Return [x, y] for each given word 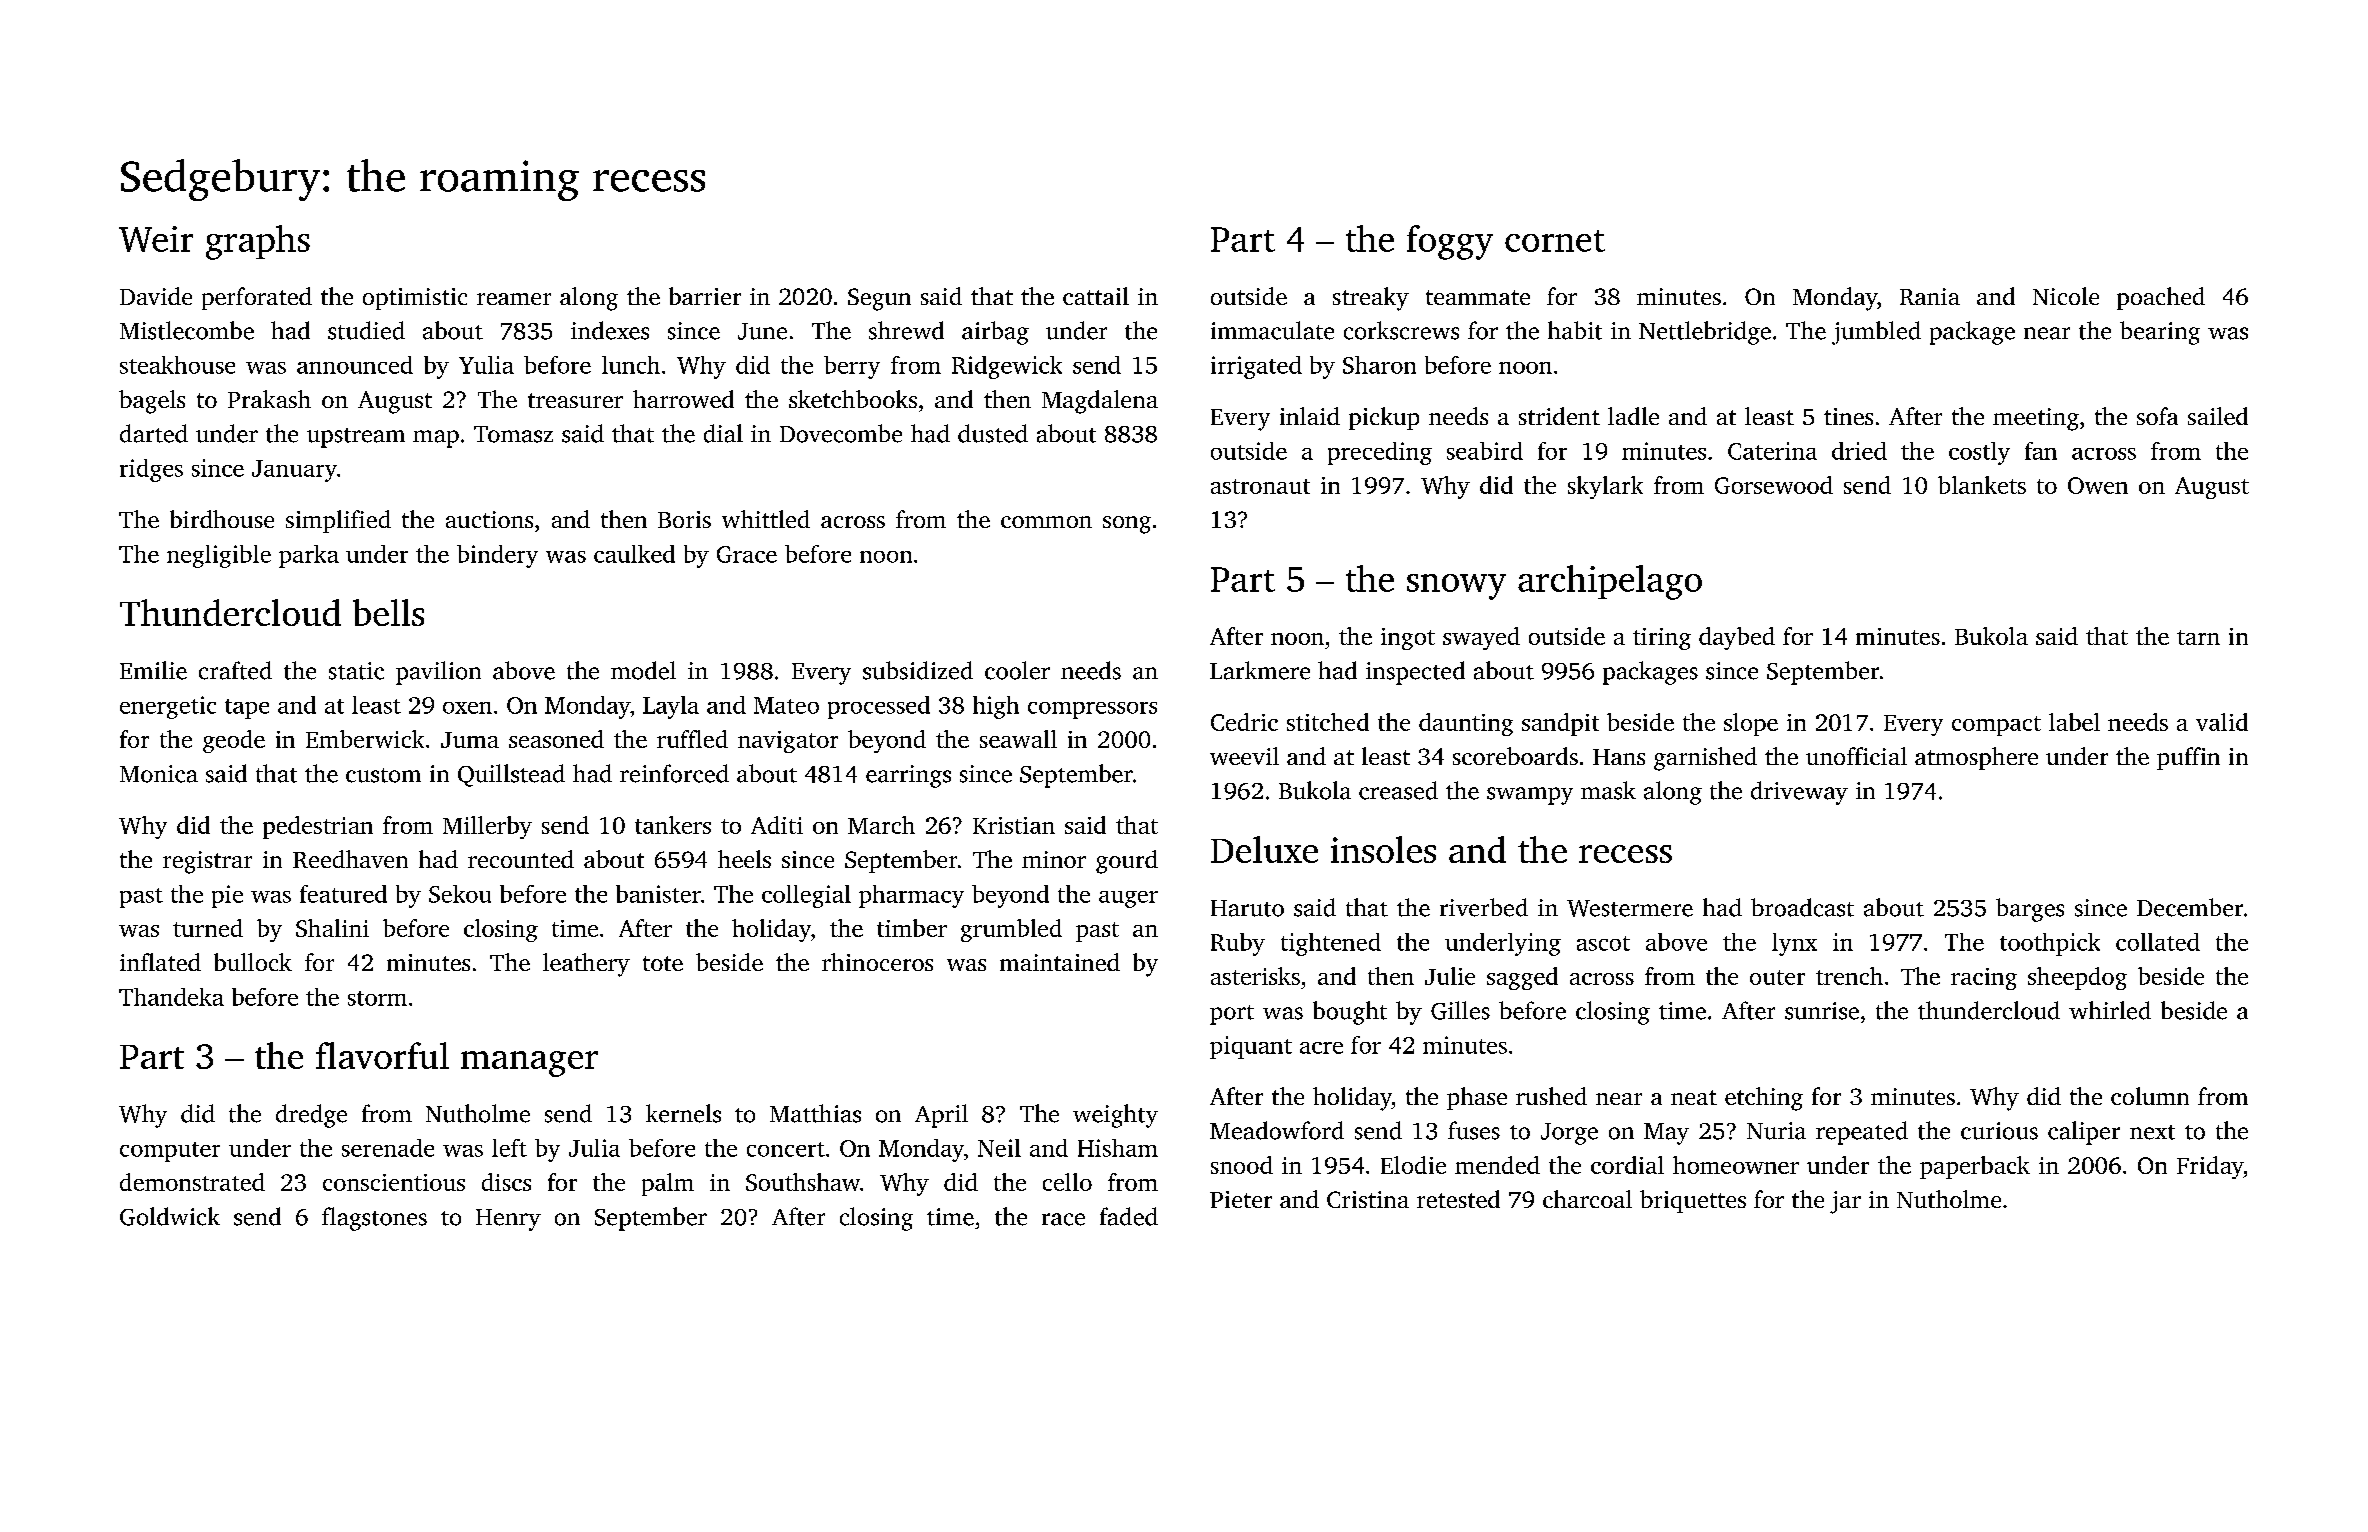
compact [1996, 726]
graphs [258, 242]
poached [2161, 298]
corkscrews [1401, 330]
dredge [311, 1116]
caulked [634, 554]
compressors [1092, 710]
